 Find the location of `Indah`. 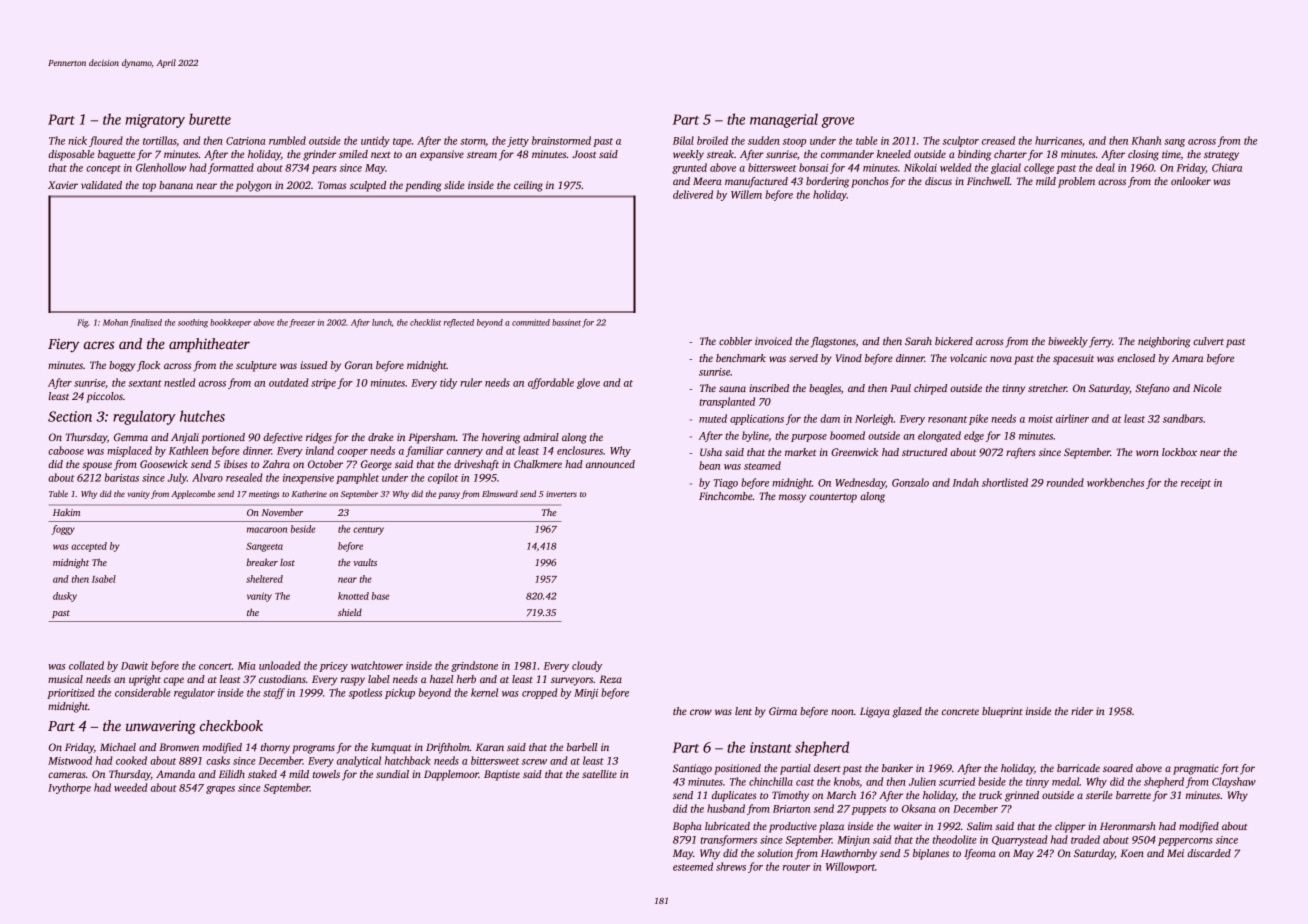

Indah is located at coordinates (966, 482).
